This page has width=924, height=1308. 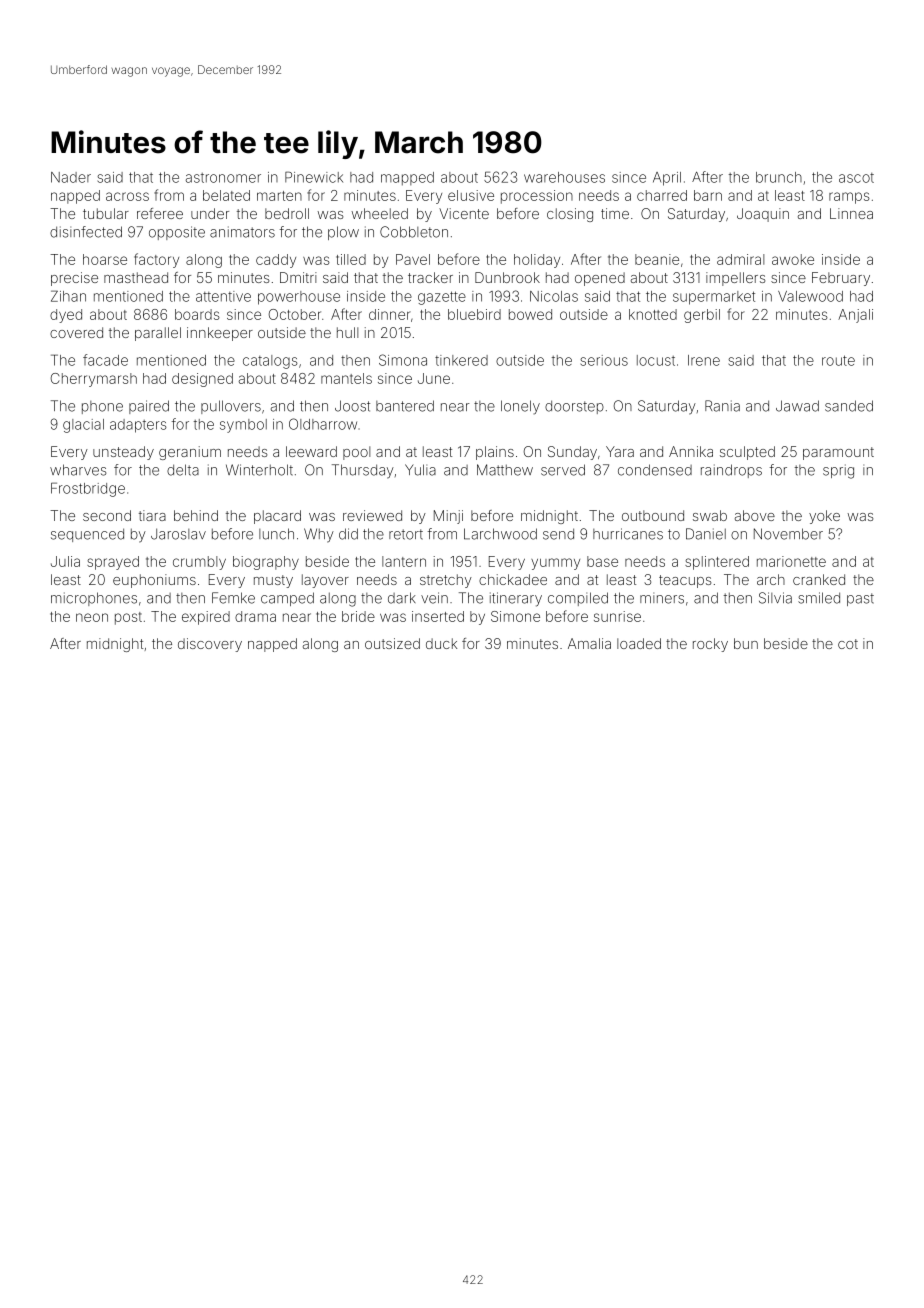 What do you see at coordinates (392, 643) in the page?
I see `outsized` at bounding box center [392, 643].
